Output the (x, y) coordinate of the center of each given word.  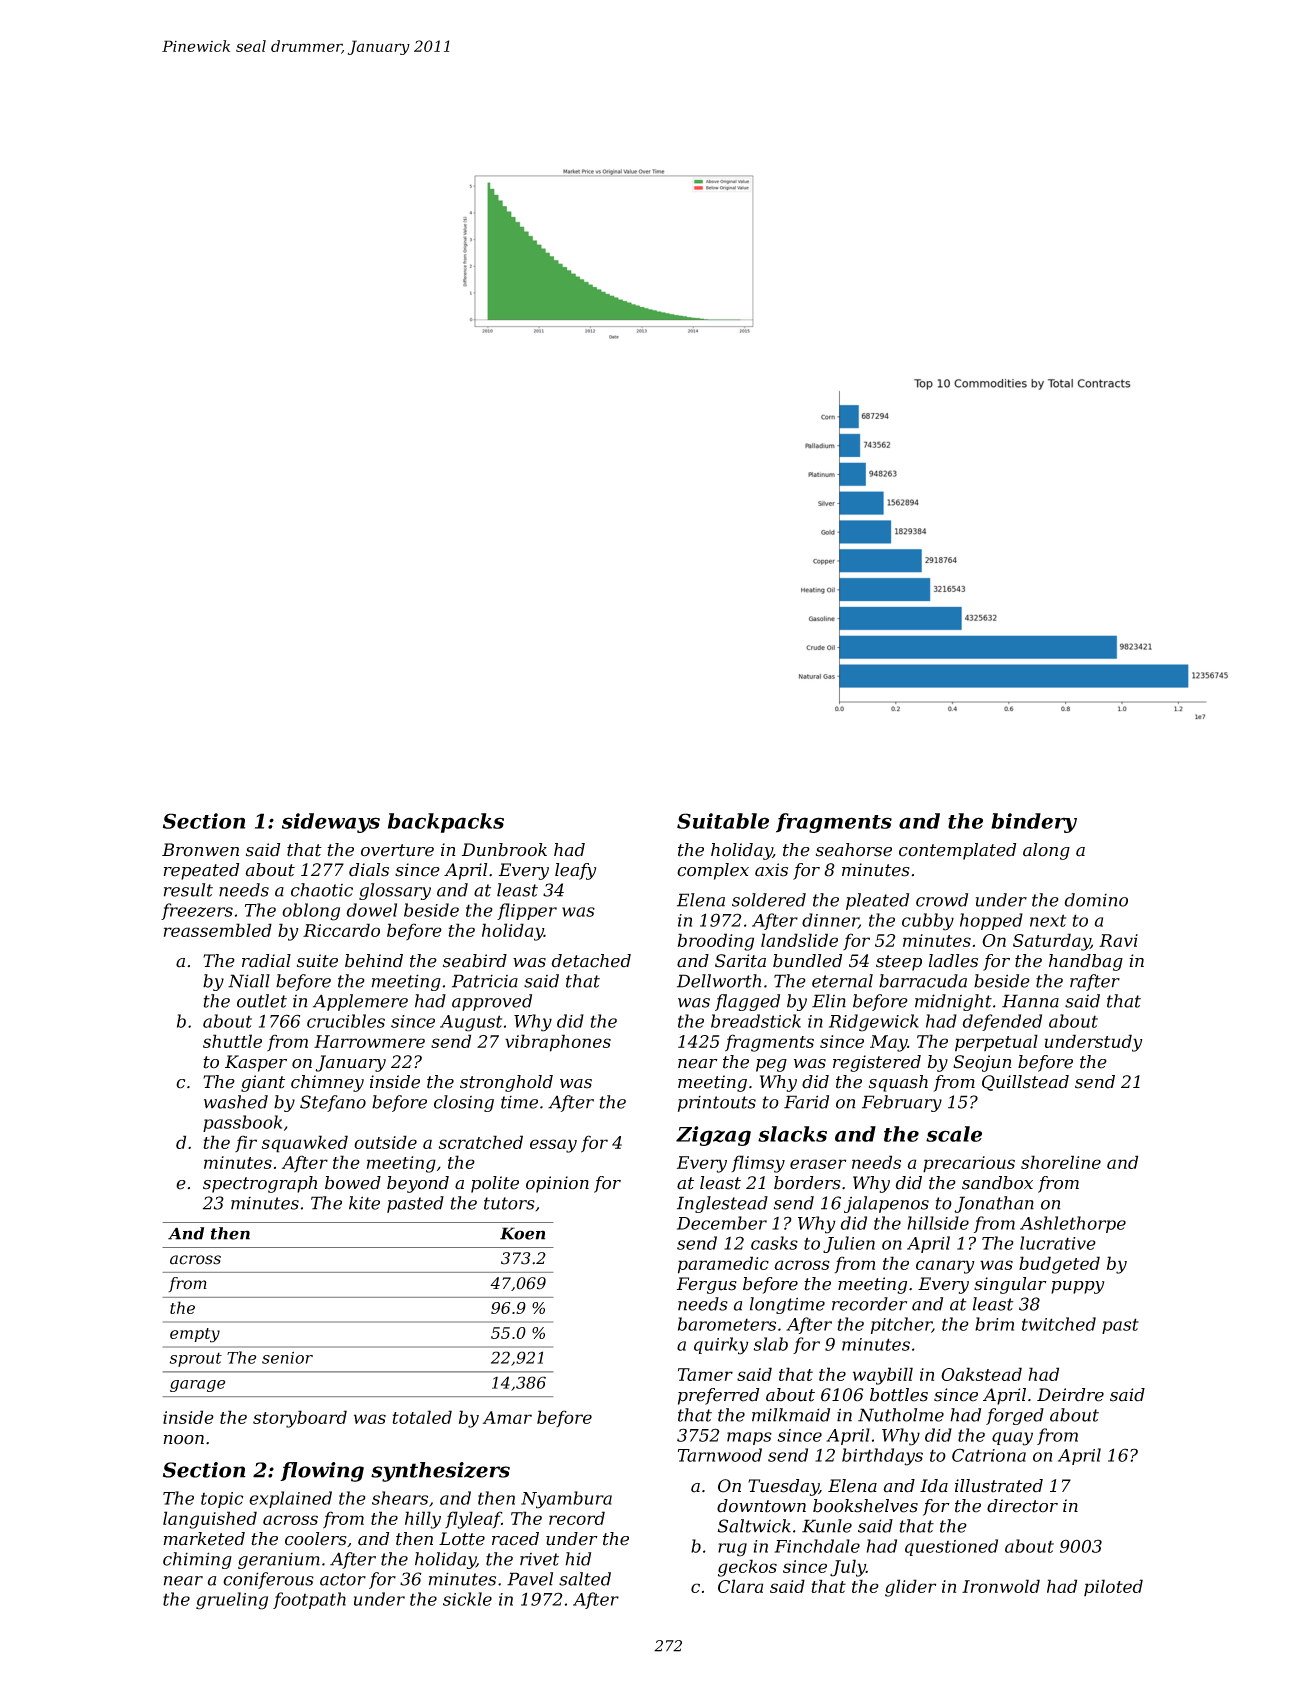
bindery (1034, 823)
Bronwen (200, 850)
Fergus (707, 1285)
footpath (309, 1600)
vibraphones (558, 1043)
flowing (322, 1472)
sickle (467, 1599)
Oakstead (981, 1374)
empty (195, 1335)
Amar (507, 1417)
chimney (327, 1083)
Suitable (723, 821)
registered (877, 1063)
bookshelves (865, 1506)
